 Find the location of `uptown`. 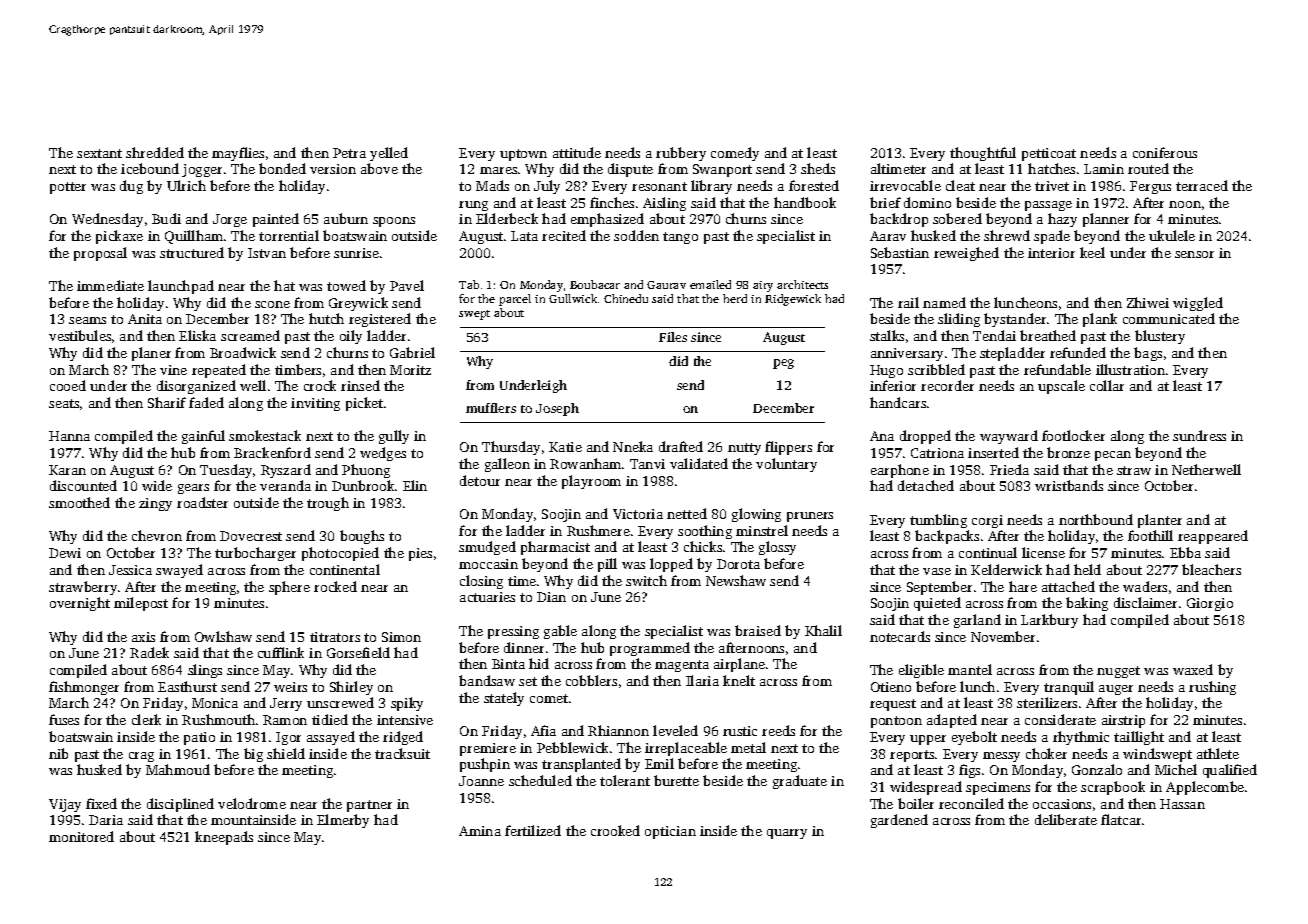

uptown is located at coordinates (523, 155).
